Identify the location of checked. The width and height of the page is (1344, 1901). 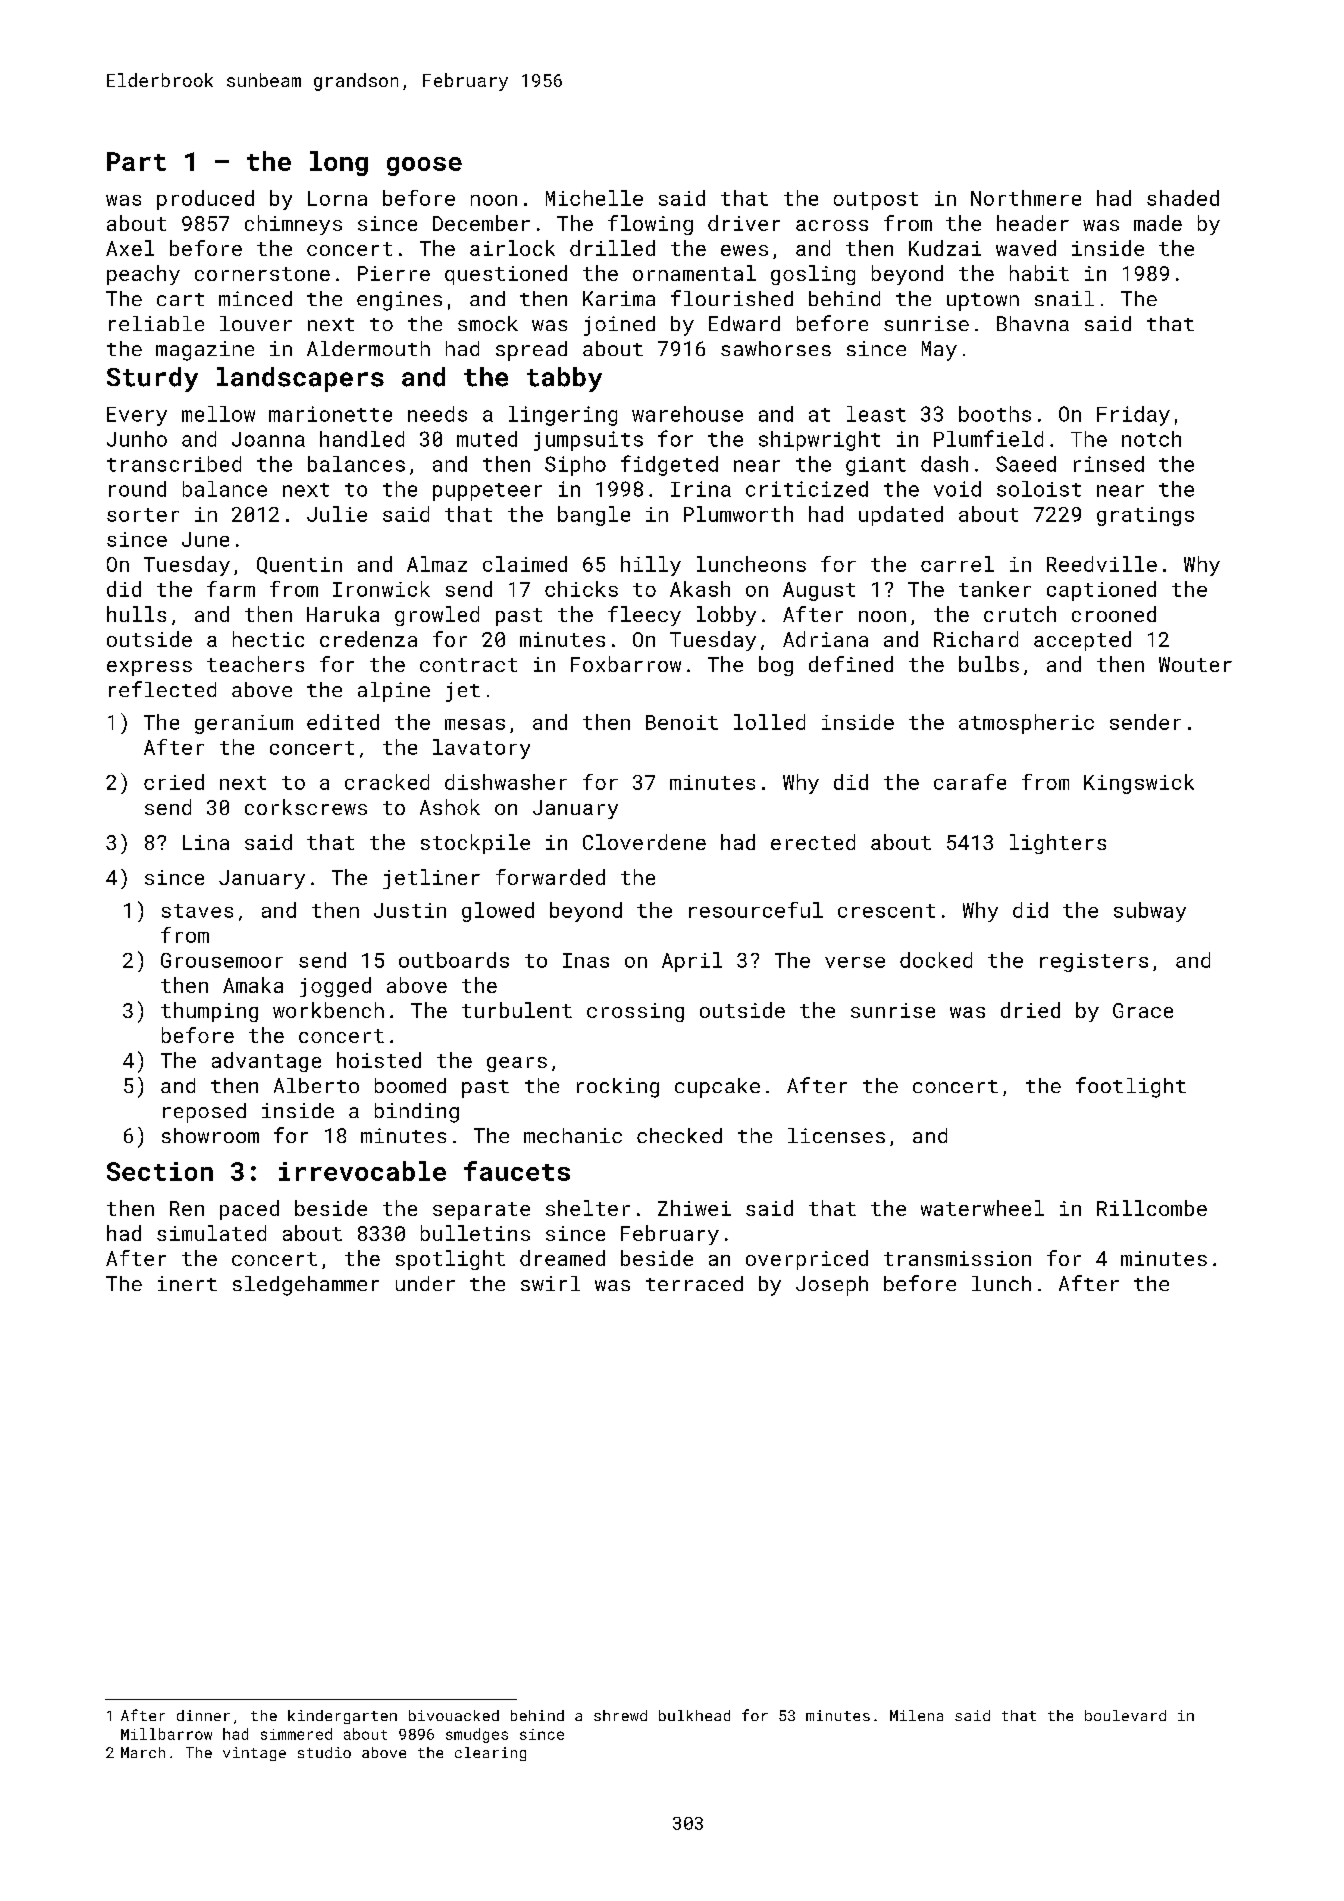
(679, 1135).
